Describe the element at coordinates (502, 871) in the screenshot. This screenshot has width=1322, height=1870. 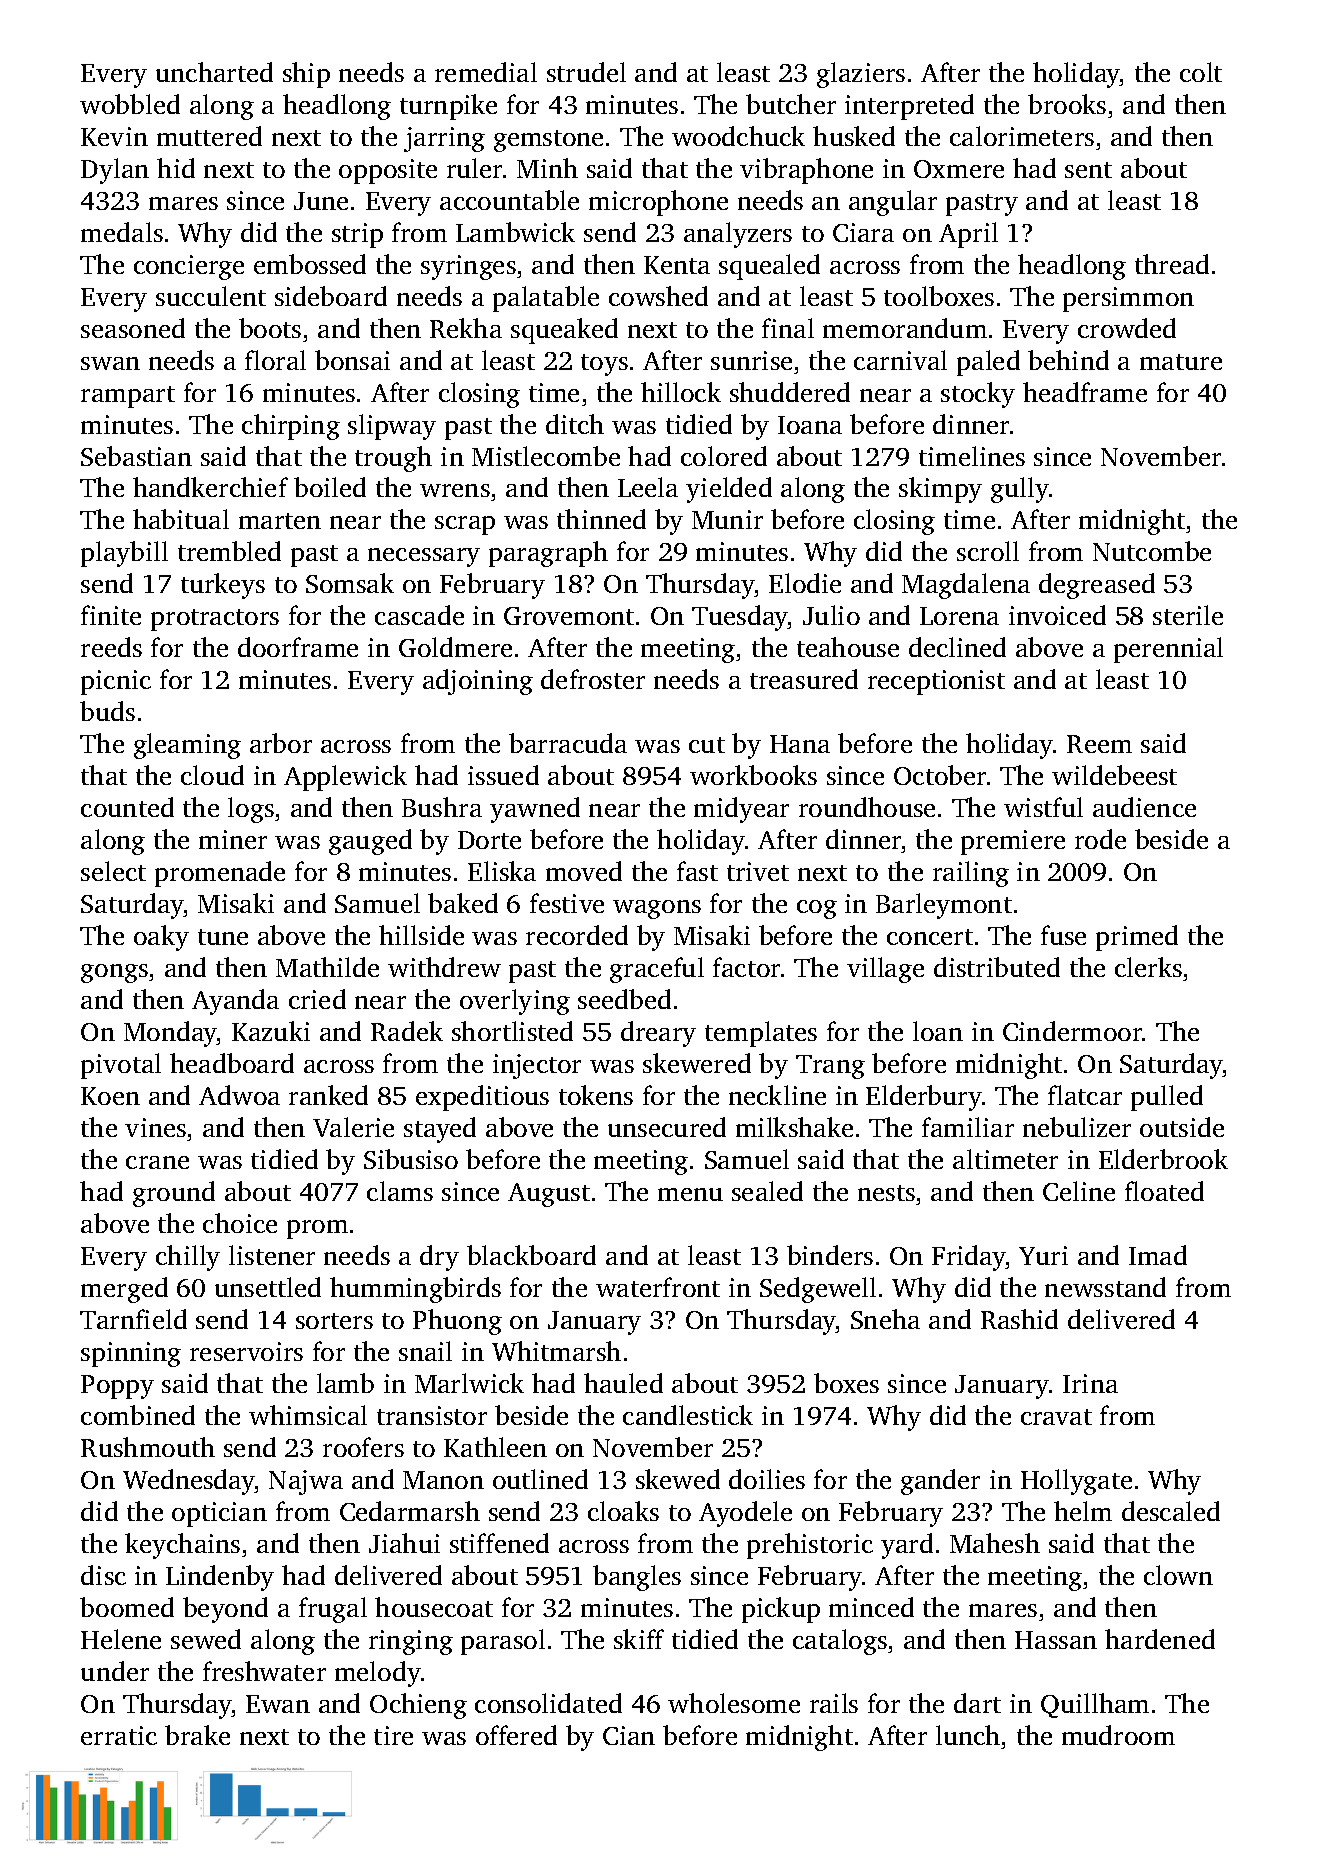
I see `Eliska` at that location.
